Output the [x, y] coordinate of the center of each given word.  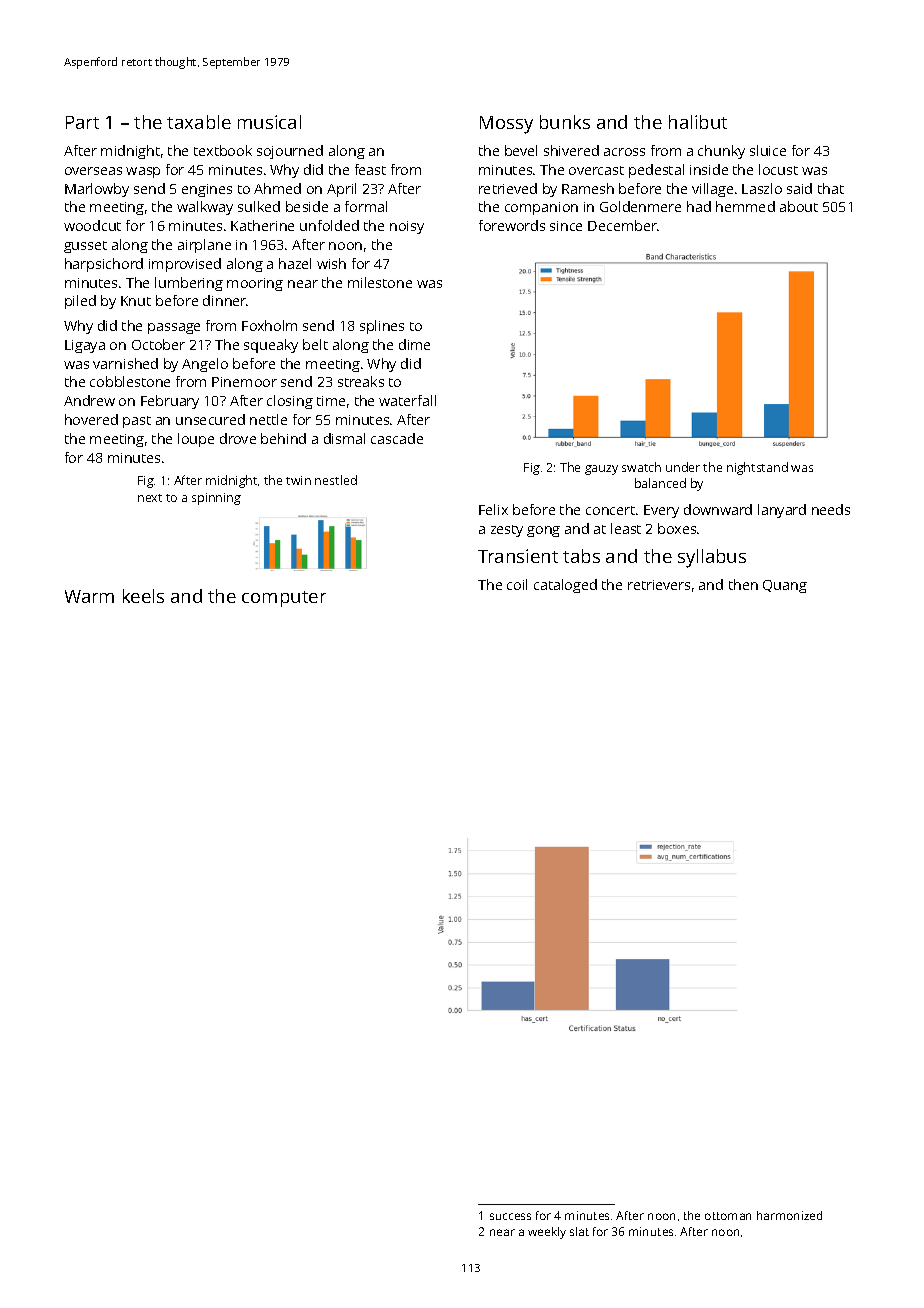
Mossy [506, 125]
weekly [547, 1233]
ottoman [728, 1216]
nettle [268, 419]
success [510, 1216]
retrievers [659, 585]
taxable [199, 122]
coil [517, 584]
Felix [493, 509]
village [712, 190]
